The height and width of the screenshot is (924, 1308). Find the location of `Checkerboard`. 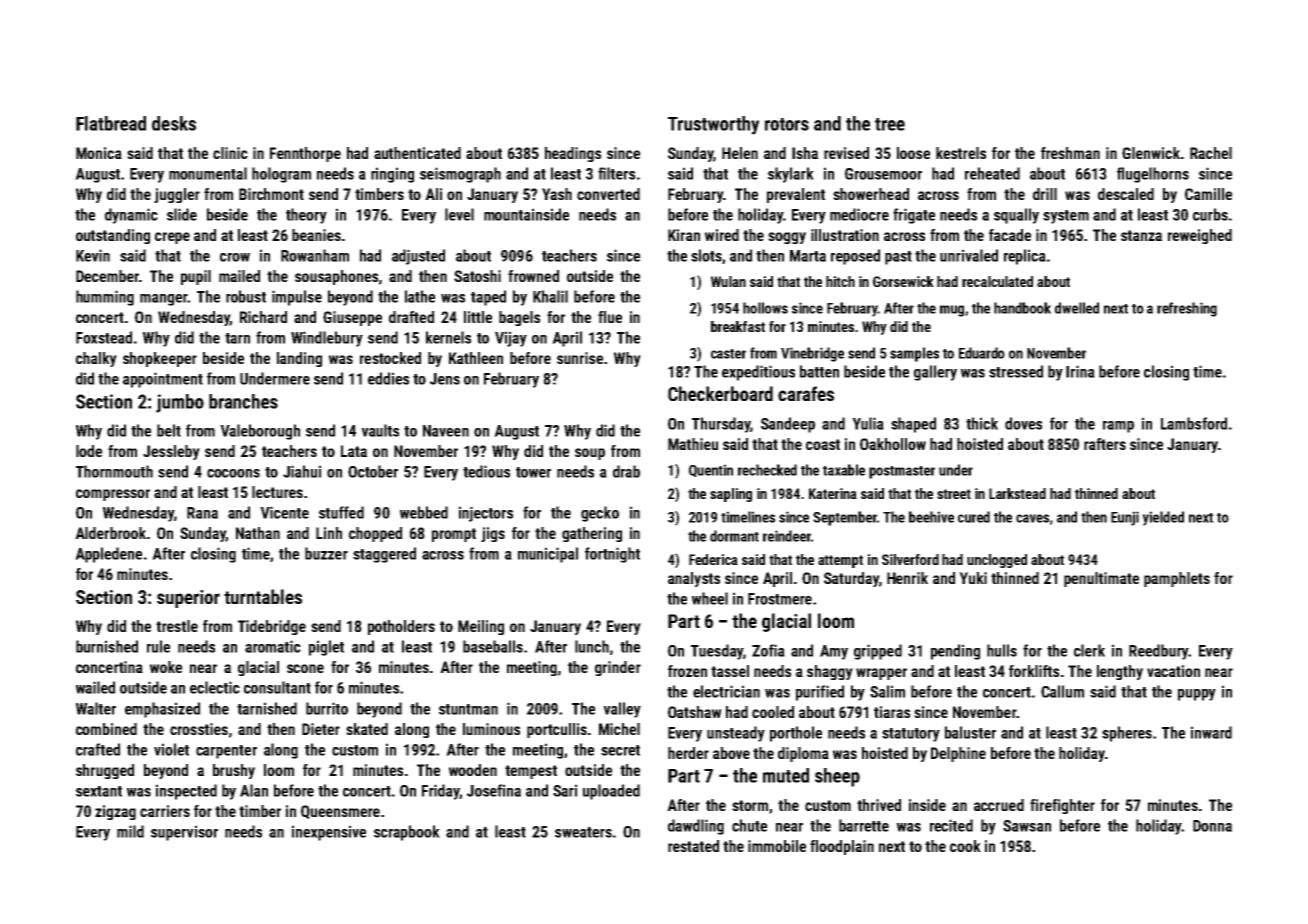

Checkerboard is located at coordinates (720, 393).
